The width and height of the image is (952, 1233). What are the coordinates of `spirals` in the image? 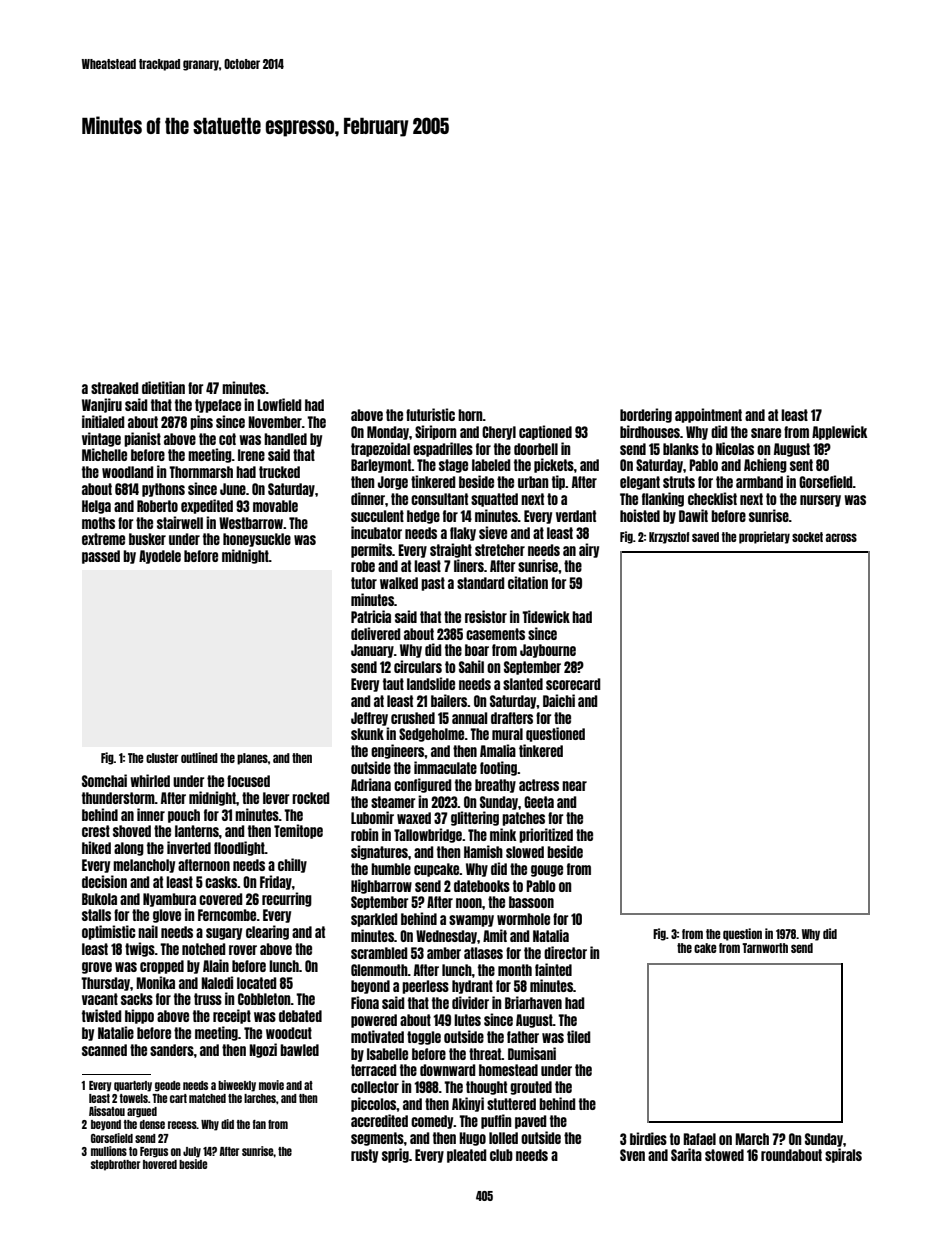 It's located at (843, 1155).
